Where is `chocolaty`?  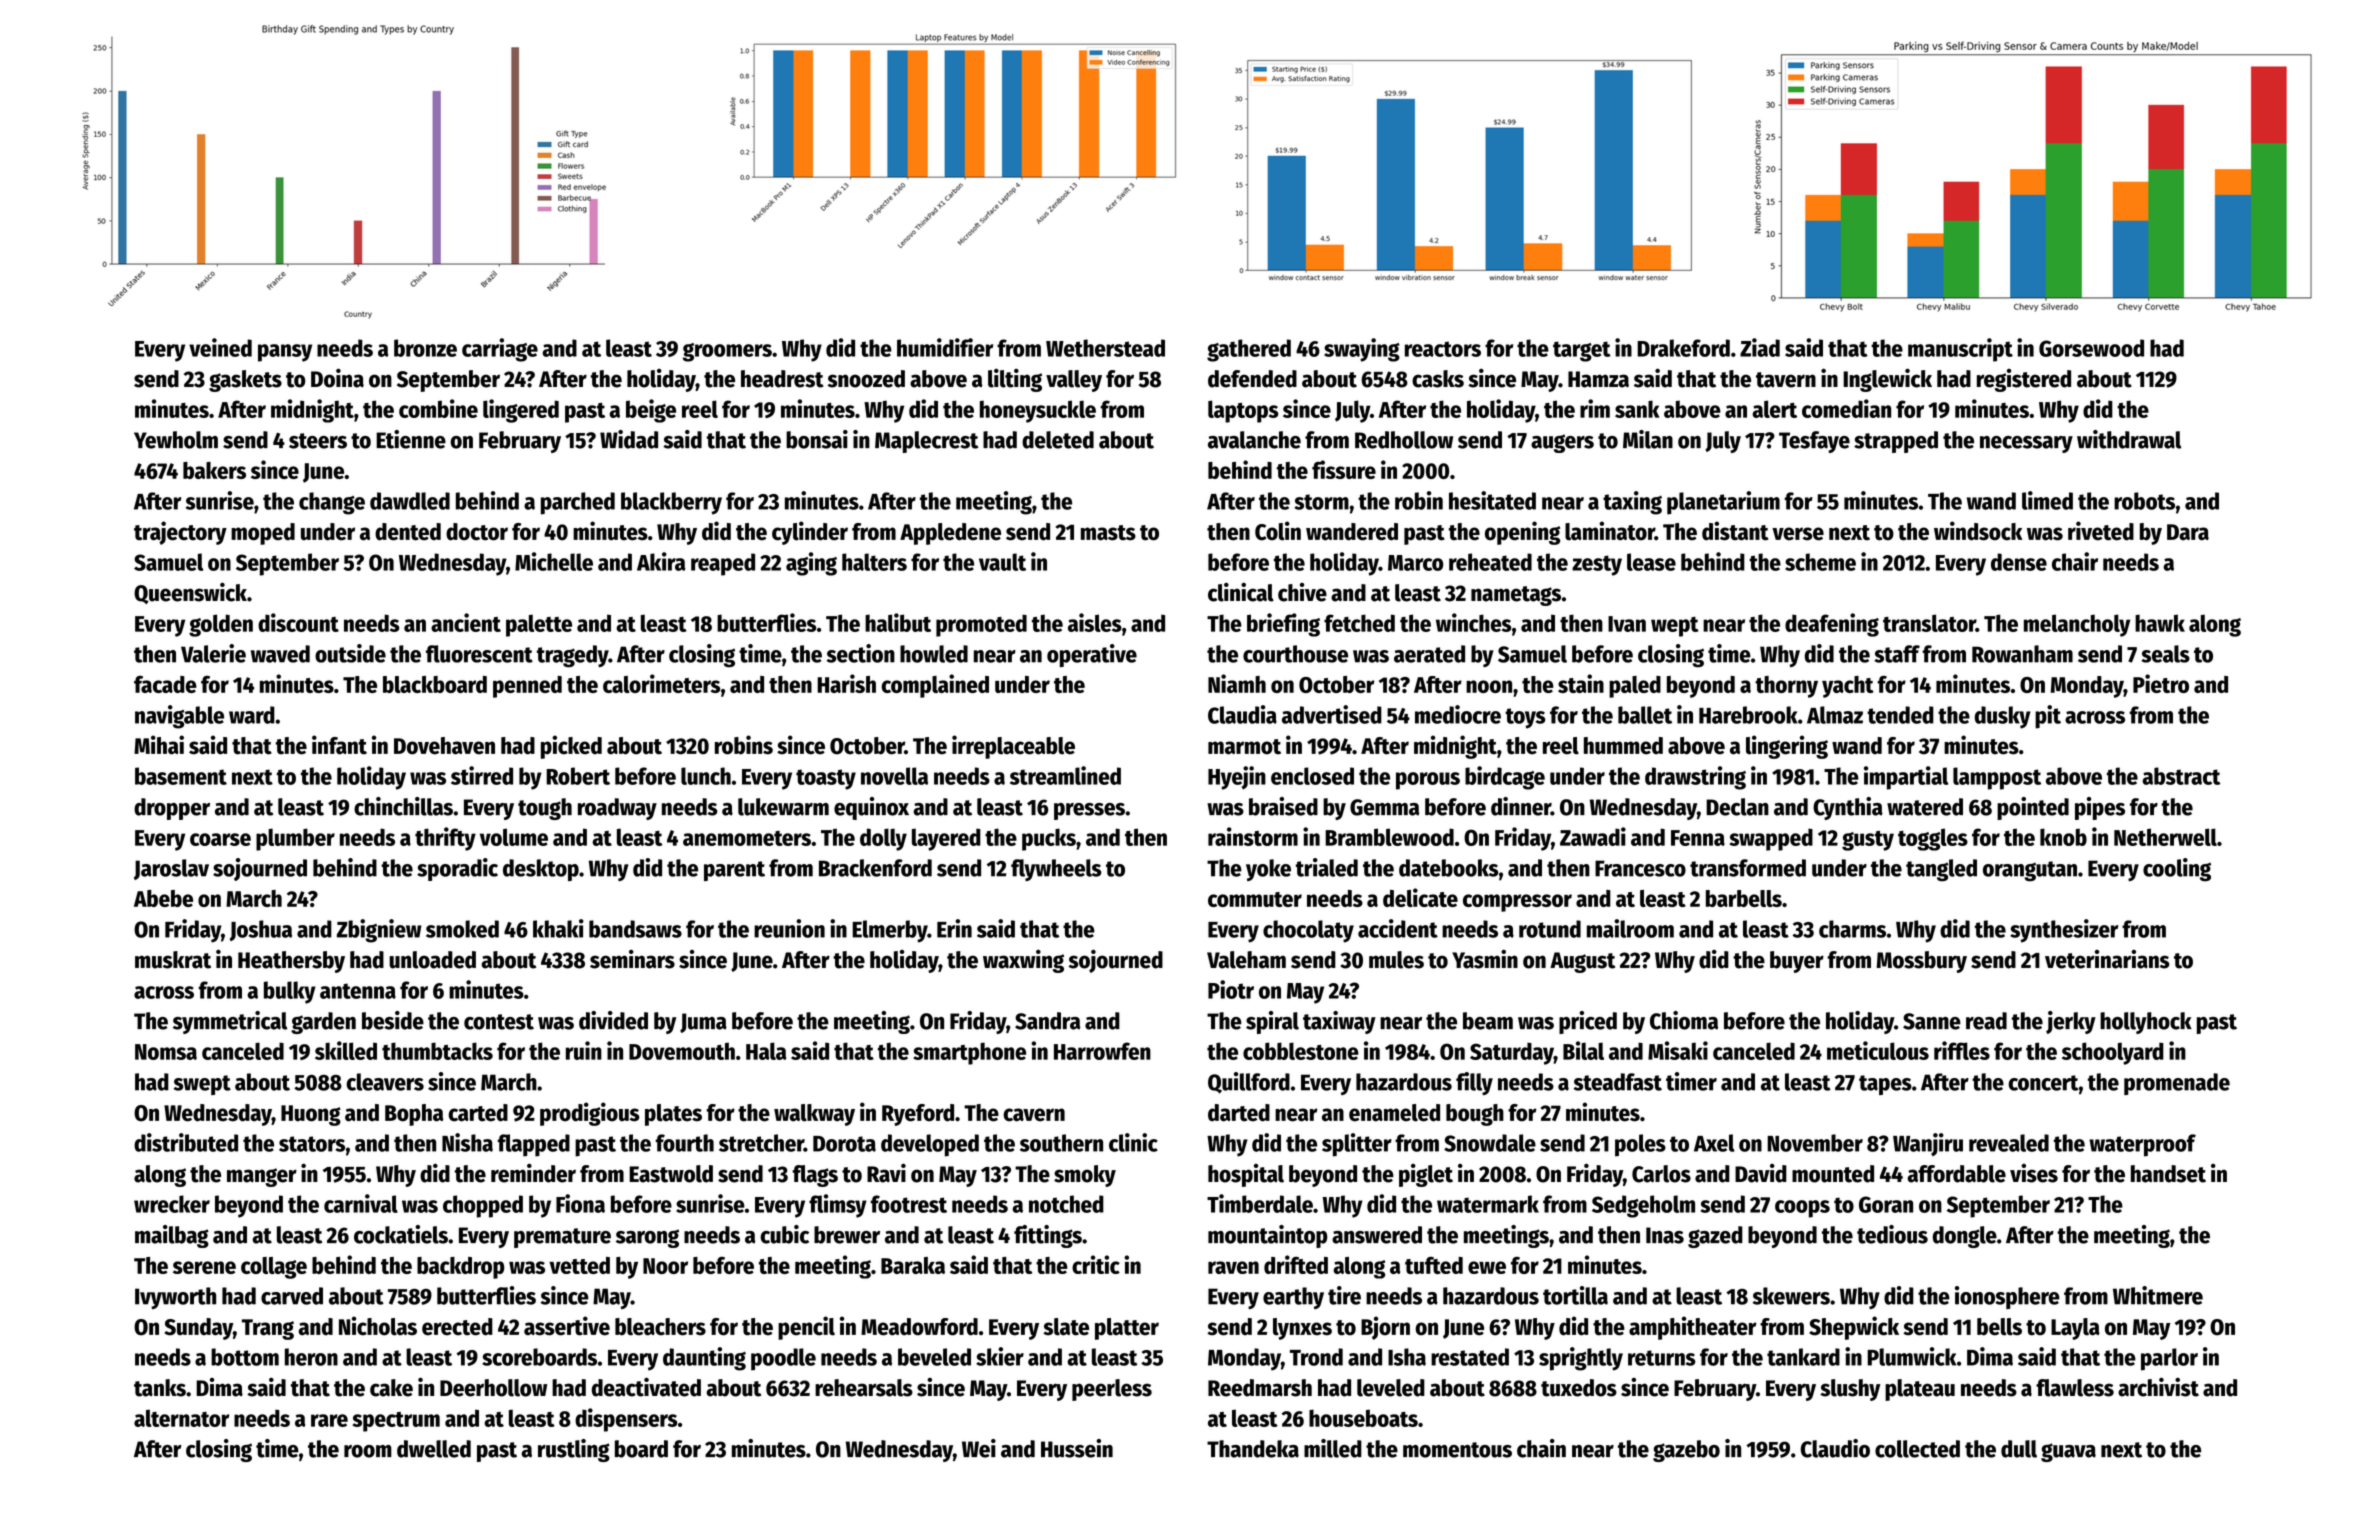 chocolaty is located at coordinates (1308, 931).
